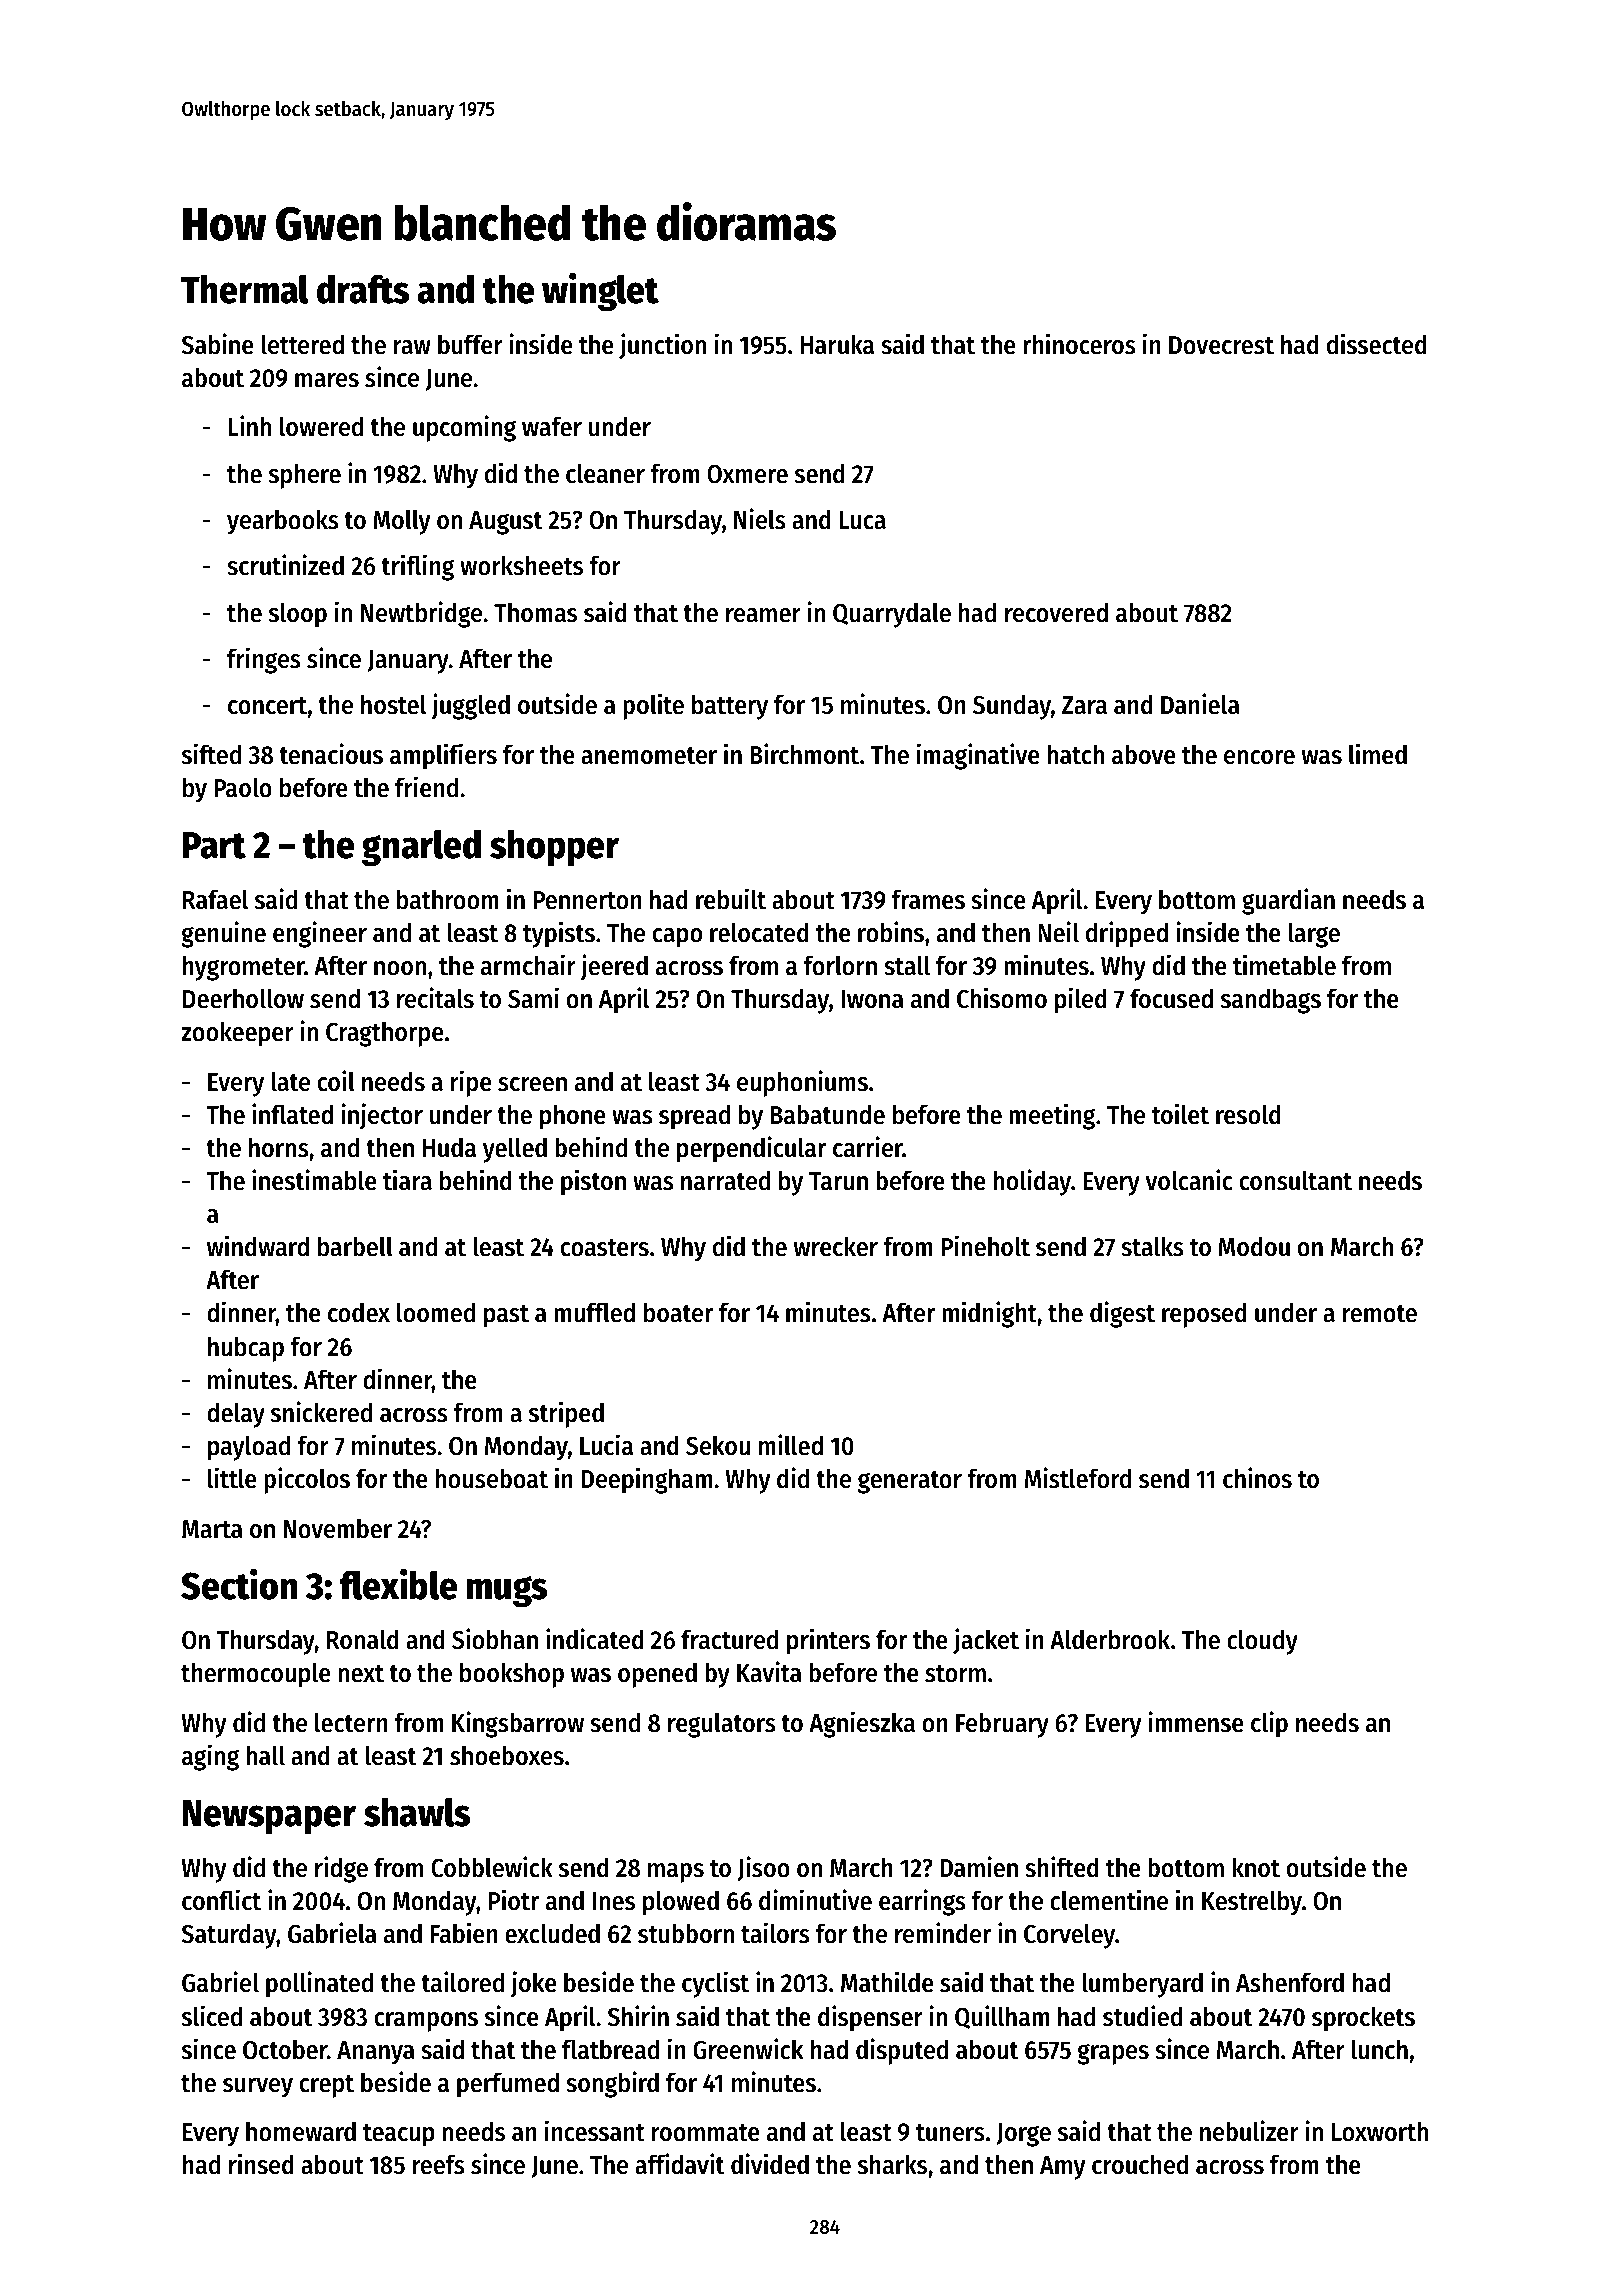 The height and width of the screenshot is (2292, 1620). Describe the element at coordinates (1056, 612) in the screenshot. I see `recovered` at that location.
